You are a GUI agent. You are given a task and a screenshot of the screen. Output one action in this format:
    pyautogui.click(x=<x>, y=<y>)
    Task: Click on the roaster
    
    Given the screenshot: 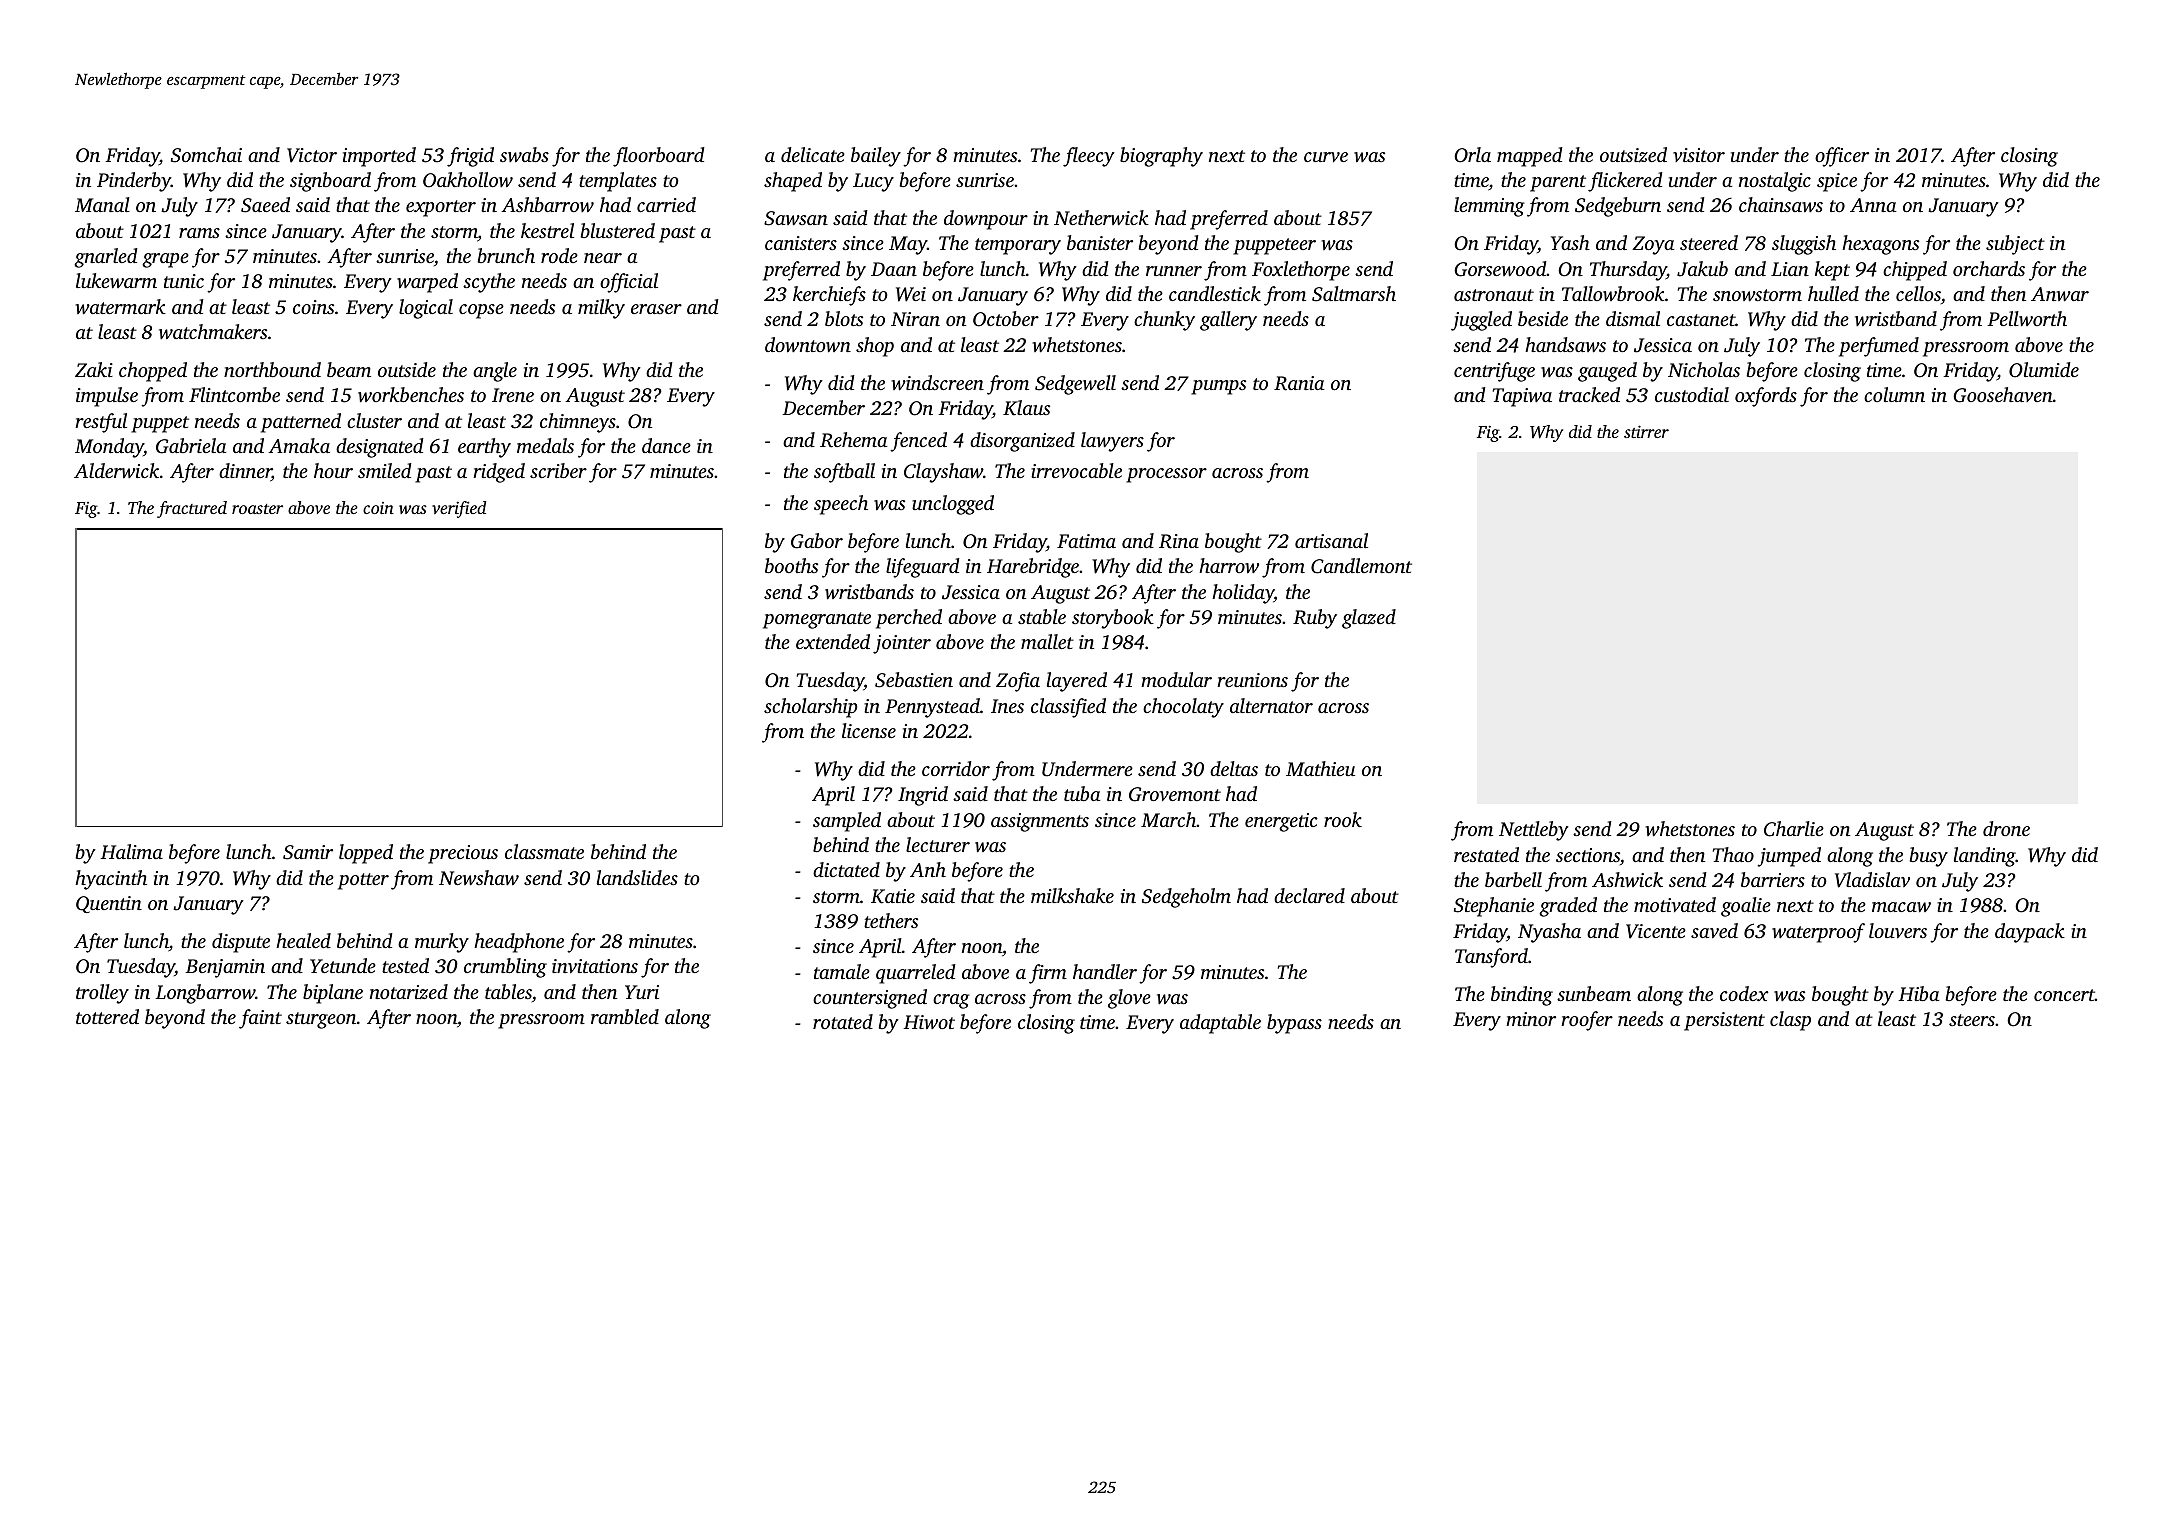 What is the action you would take?
    pyautogui.click(x=257, y=509)
